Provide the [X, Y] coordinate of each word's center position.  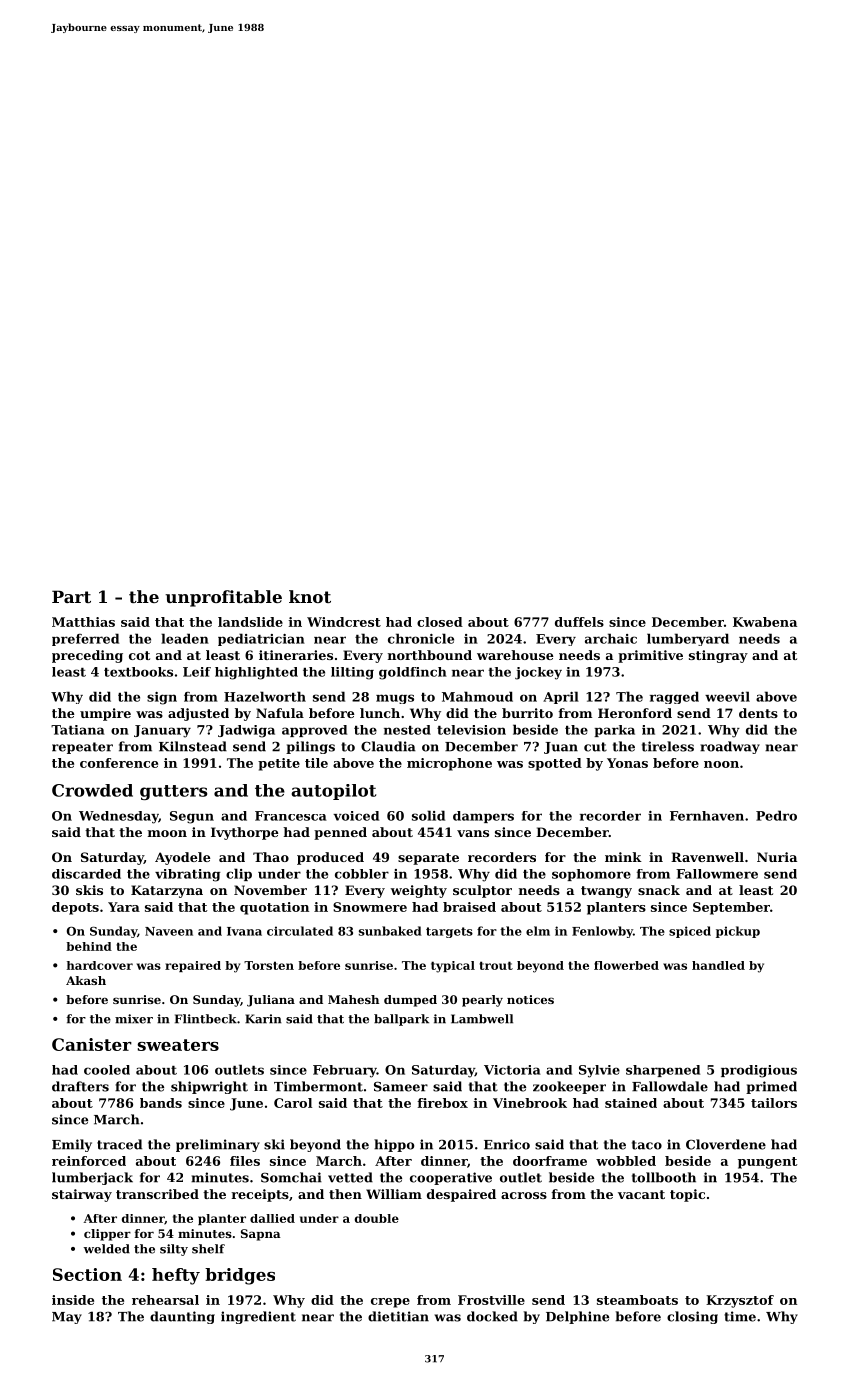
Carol [293, 1103]
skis [89, 890]
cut [595, 747]
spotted [555, 764]
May [67, 1318]
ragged [674, 697]
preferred [85, 639]
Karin [263, 1019]
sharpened [663, 1071]
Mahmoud [477, 696]
